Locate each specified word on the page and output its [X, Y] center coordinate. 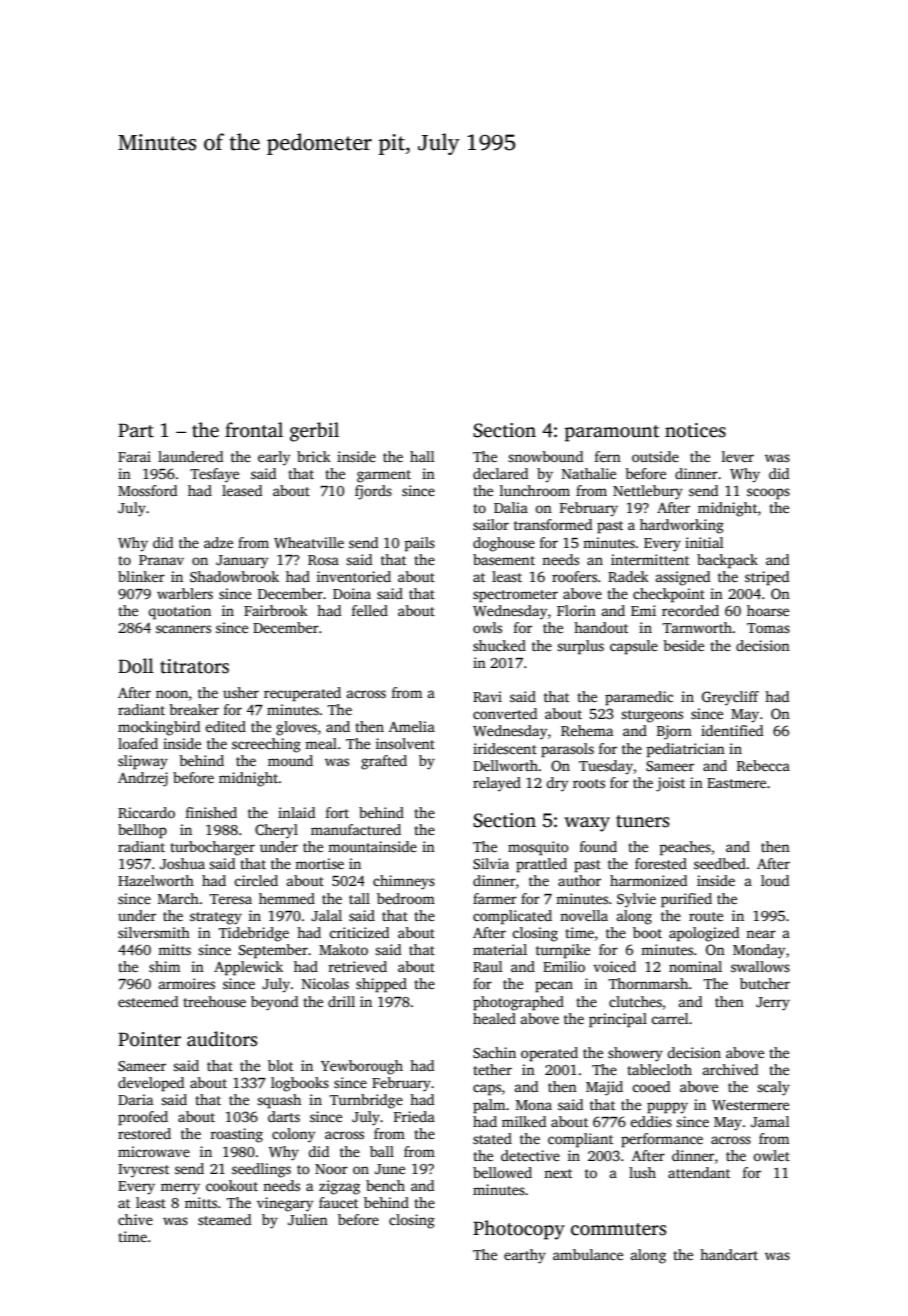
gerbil [314, 432]
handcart [729, 1254]
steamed [224, 1219]
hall [422, 456]
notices [695, 430]
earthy [525, 1256]
